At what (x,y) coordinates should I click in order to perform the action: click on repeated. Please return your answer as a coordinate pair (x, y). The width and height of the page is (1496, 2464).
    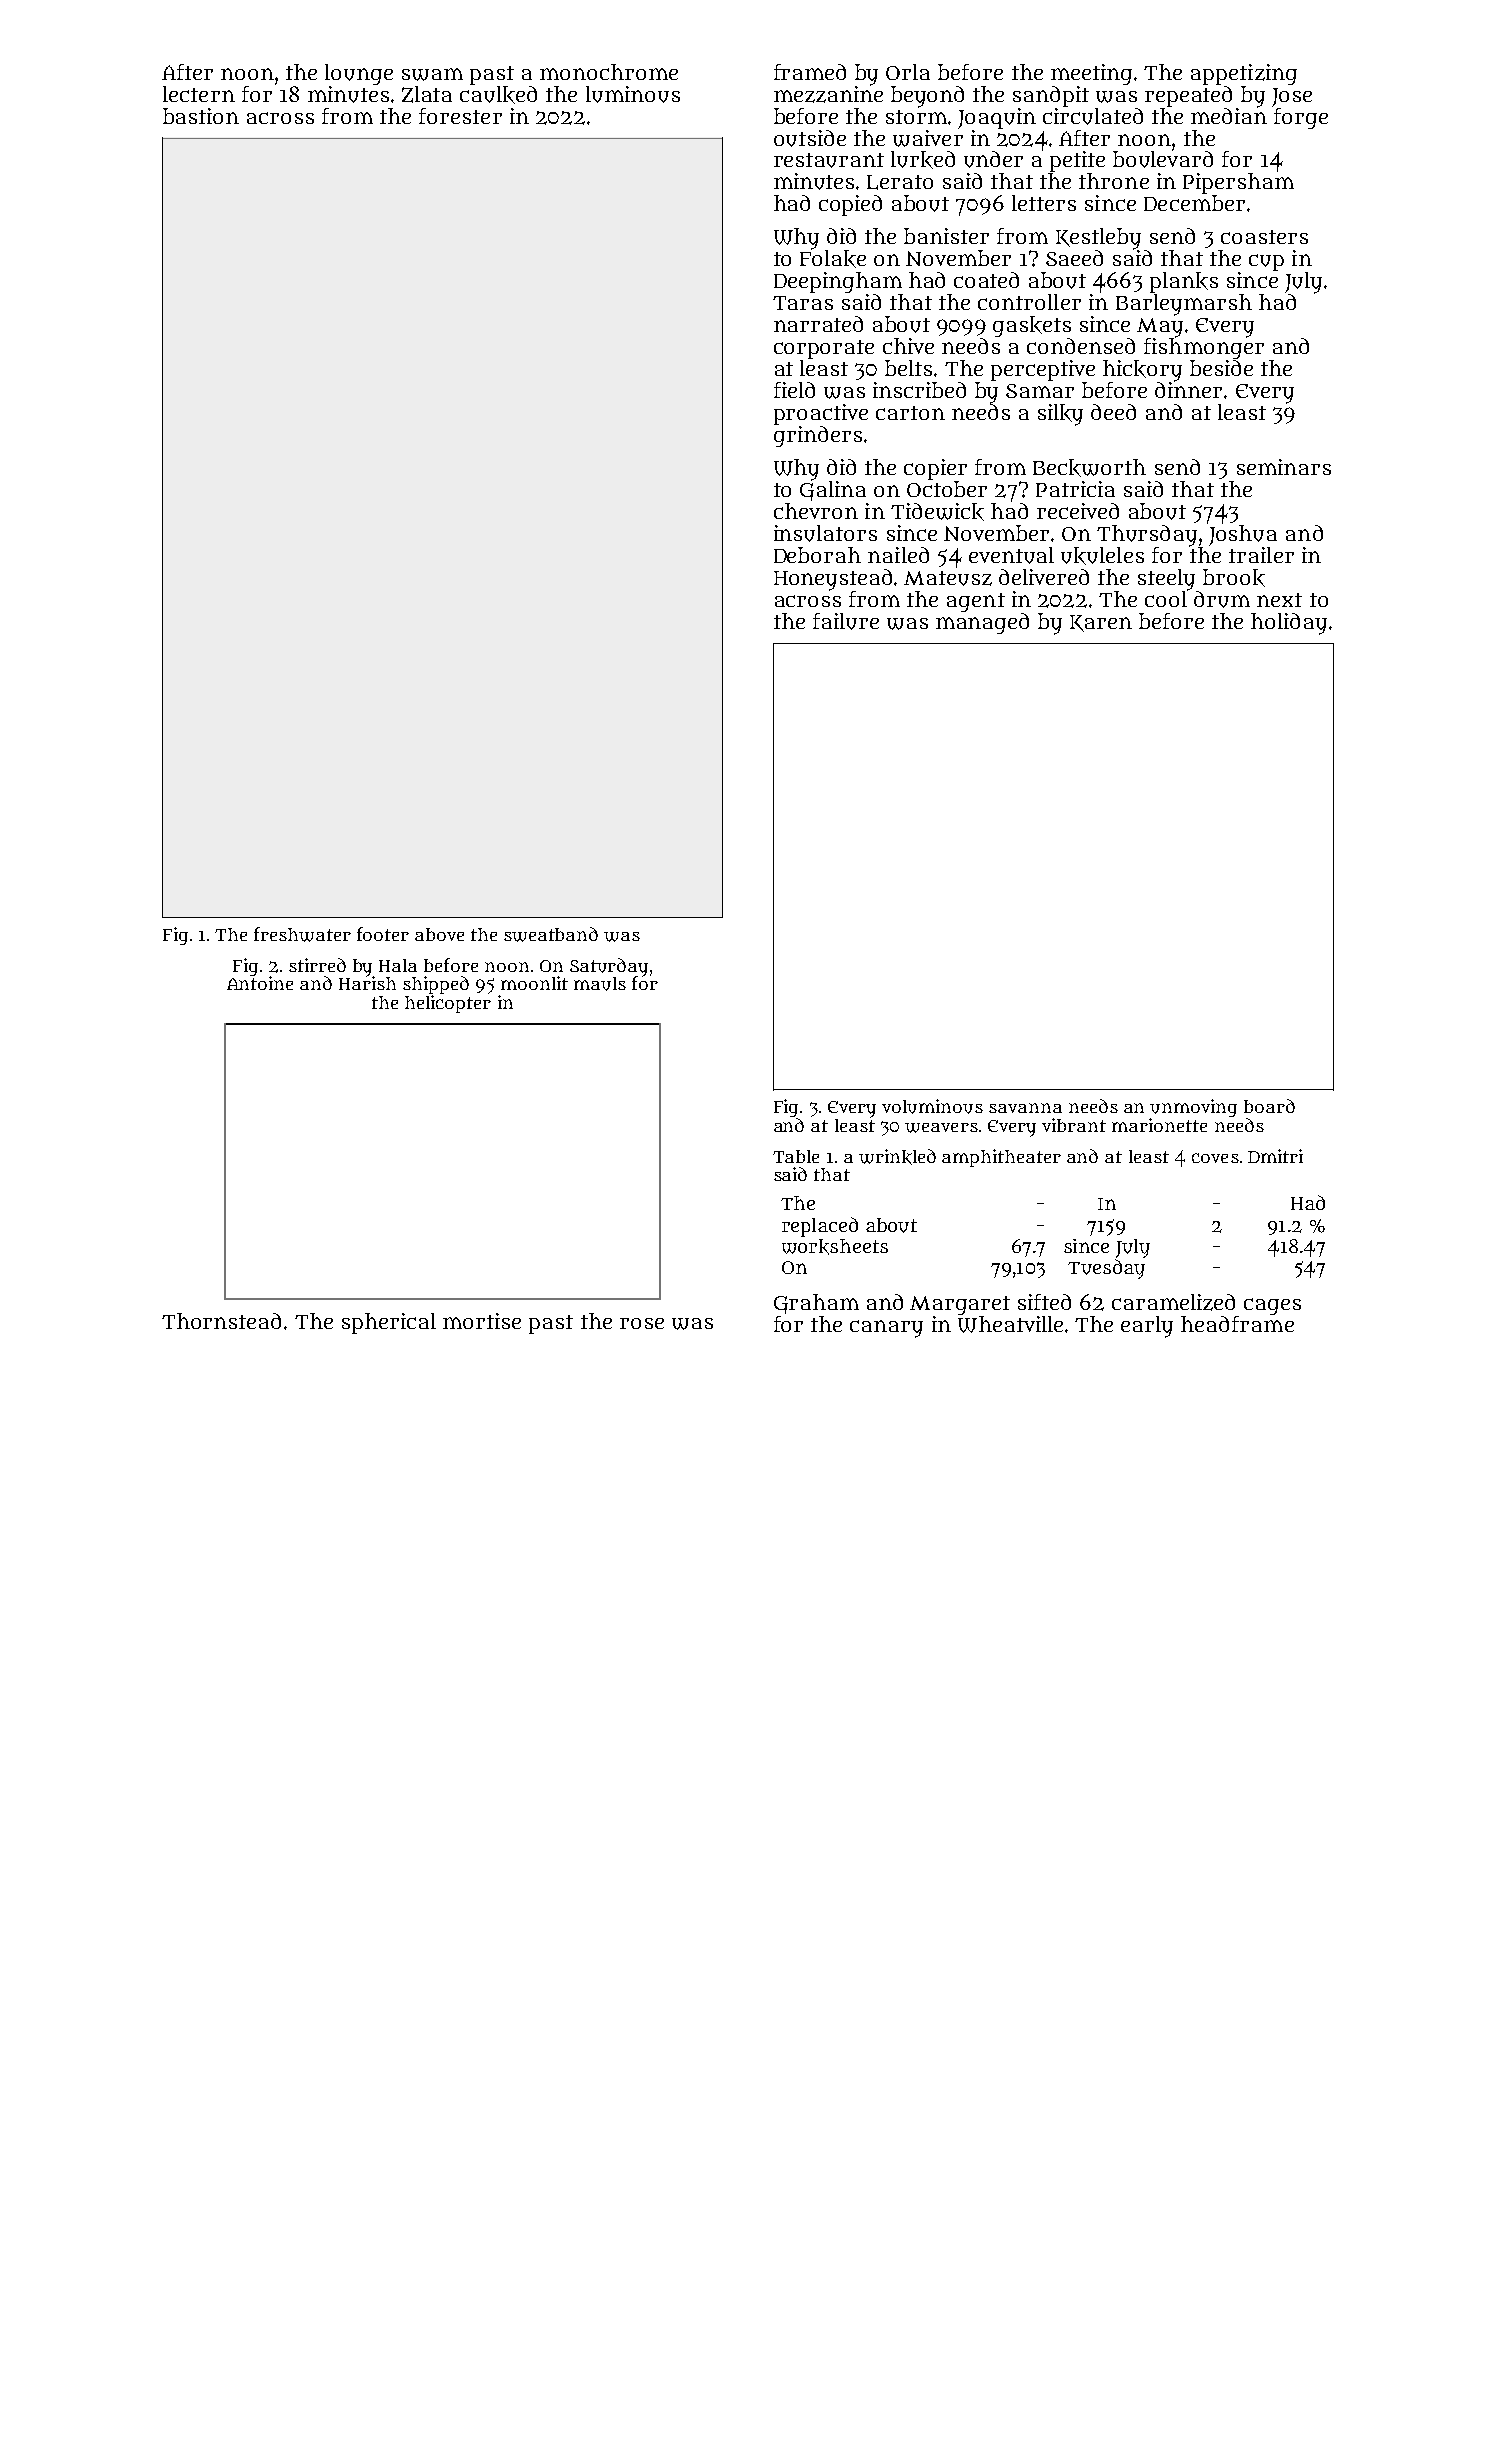
    Looking at the image, I should click on (1188, 96).
